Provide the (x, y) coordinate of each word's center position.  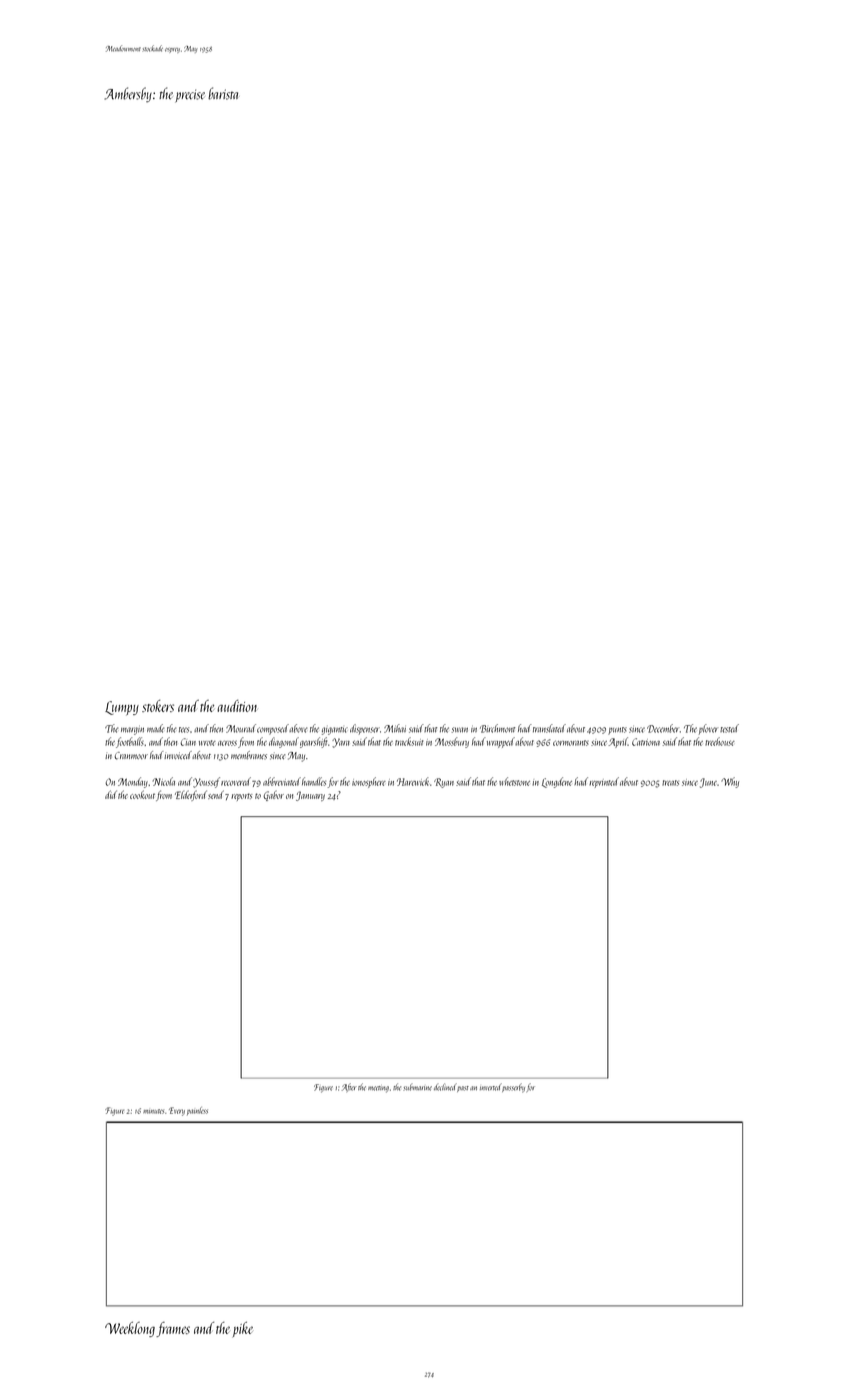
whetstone (514, 781)
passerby (513, 1088)
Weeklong (130, 1329)
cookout (142, 794)
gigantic (335, 731)
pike (242, 1330)
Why (730, 782)
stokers (158, 706)
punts (617, 731)
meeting (378, 1089)
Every (177, 1111)
